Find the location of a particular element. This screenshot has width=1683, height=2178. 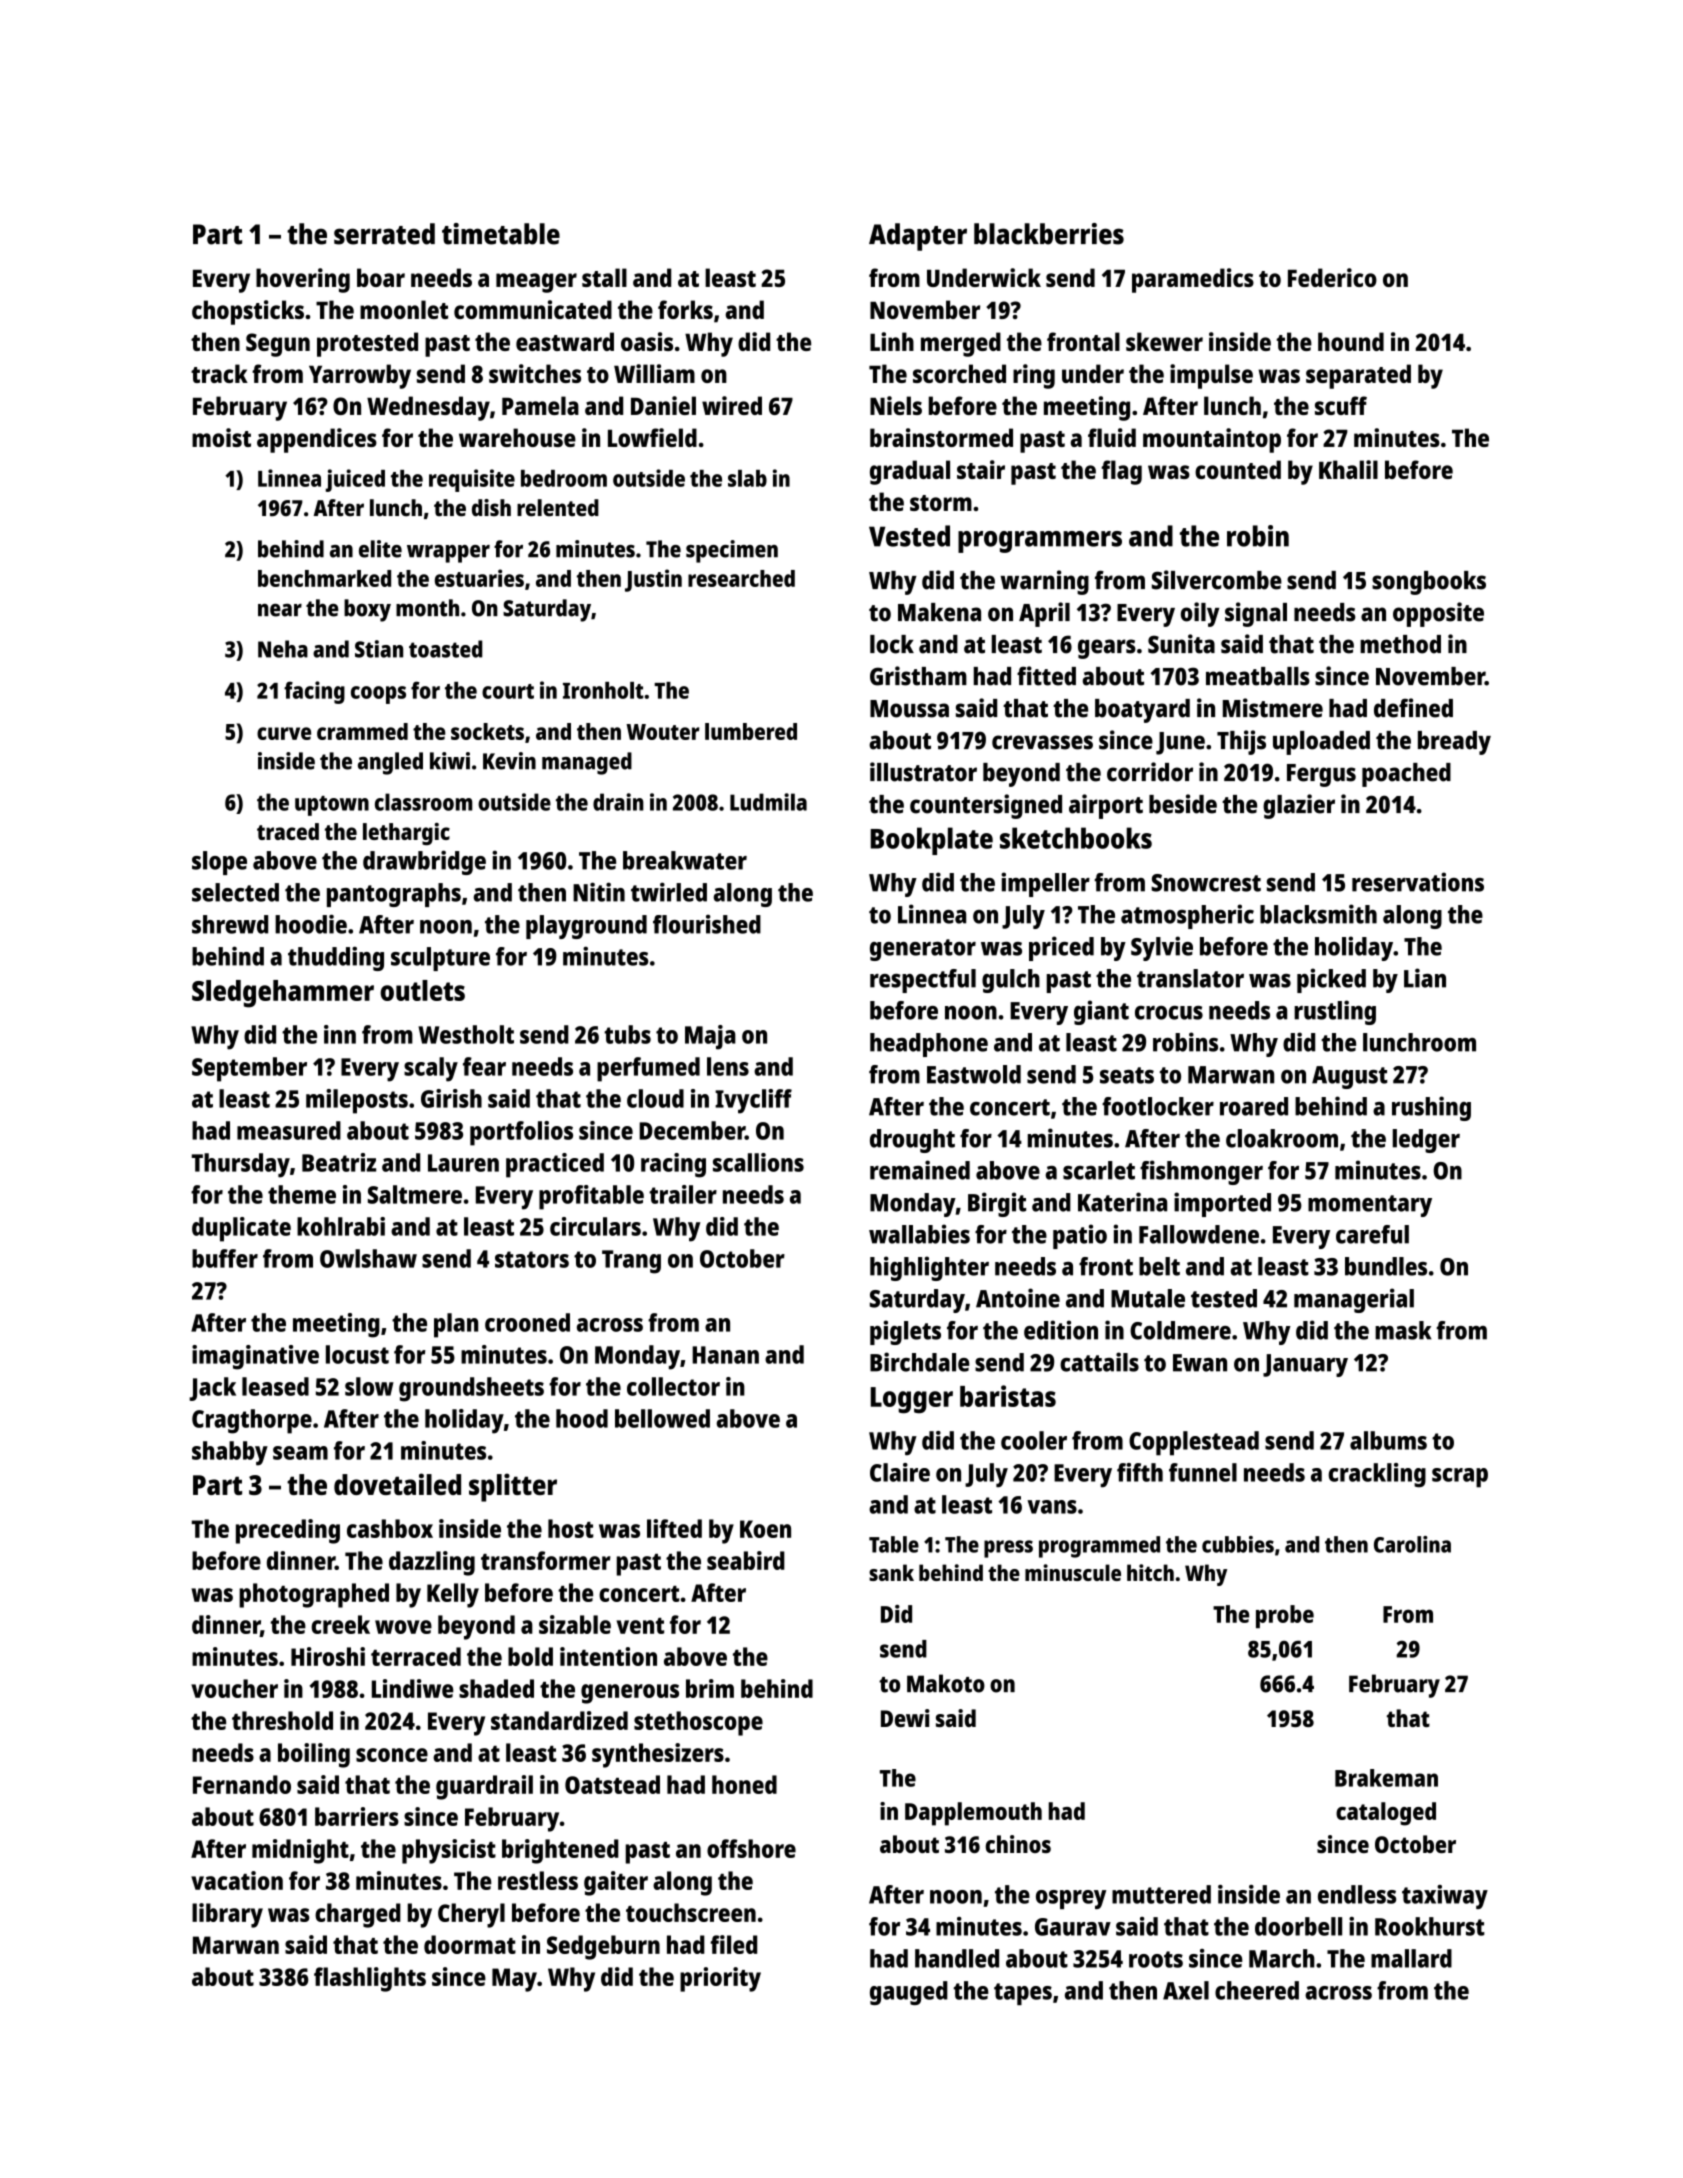

Beatriz is located at coordinates (339, 1162).
